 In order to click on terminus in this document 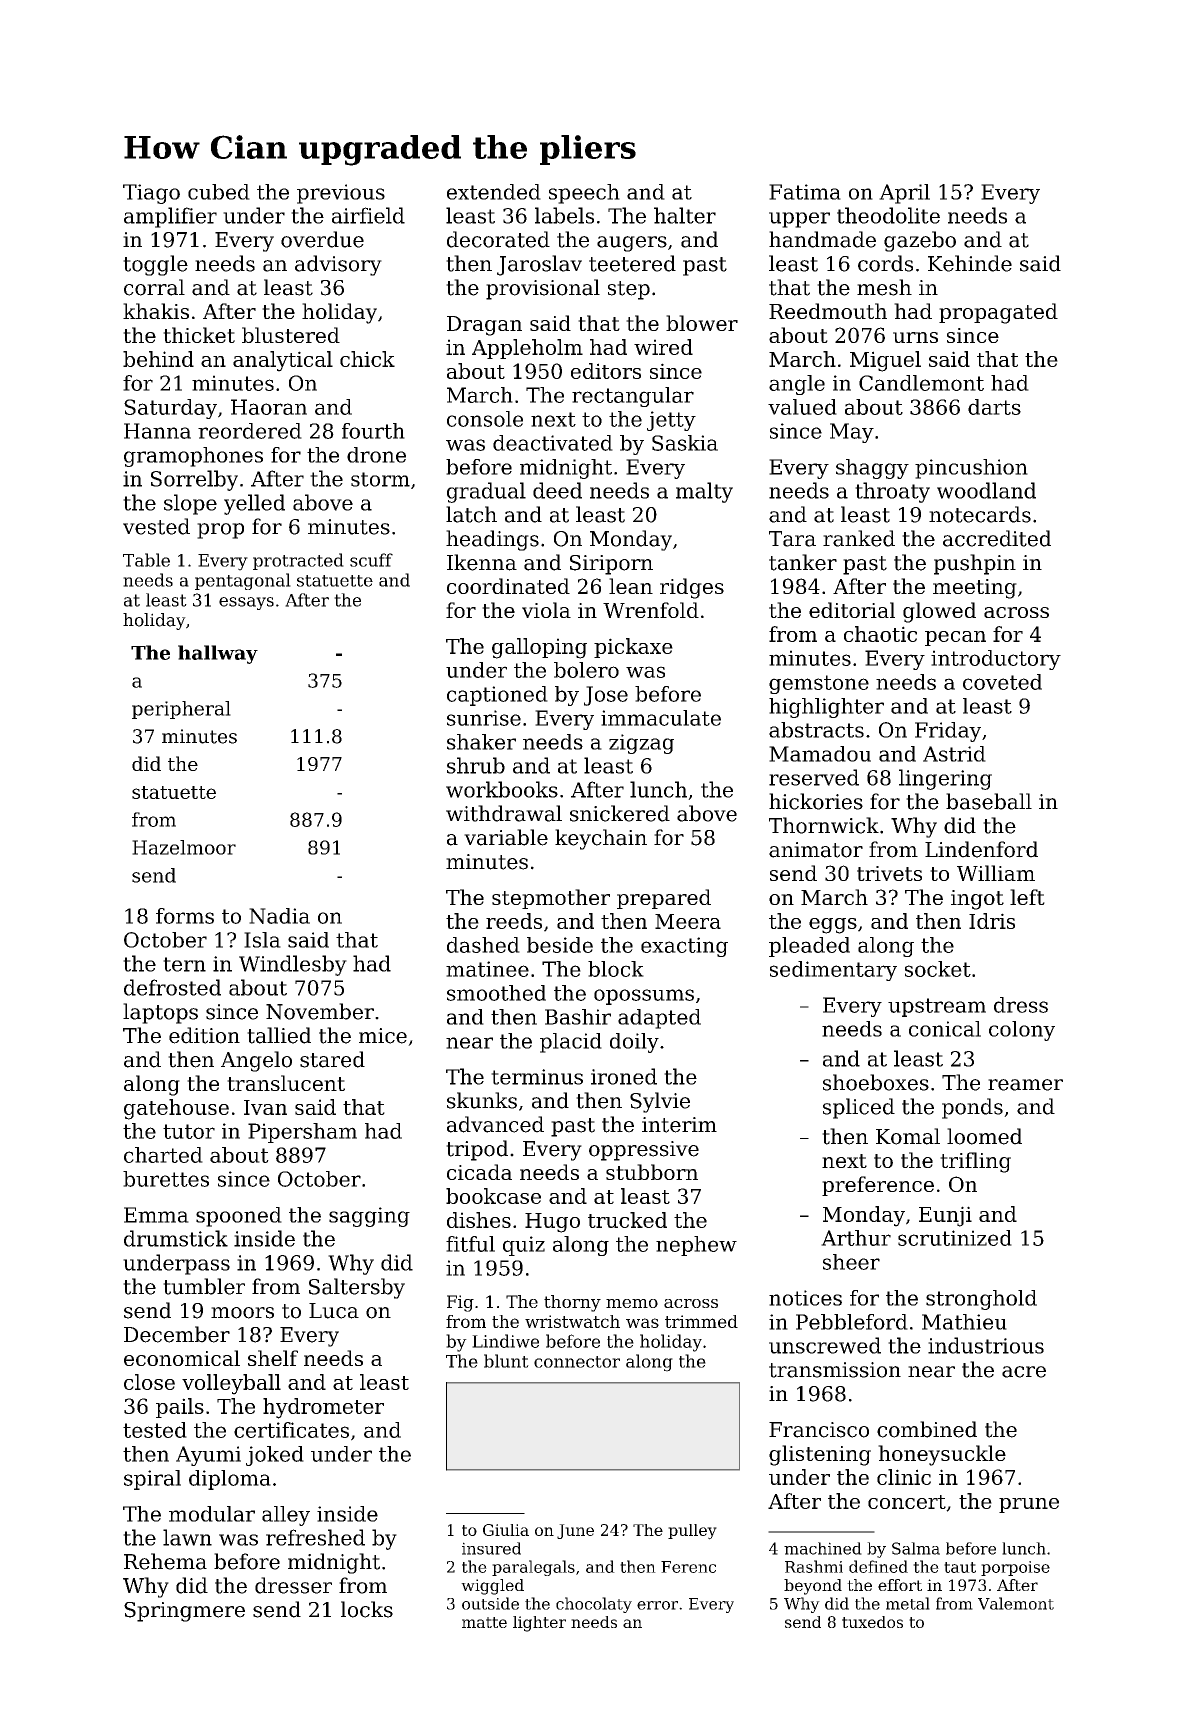, I will do `click(537, 1077)`.
